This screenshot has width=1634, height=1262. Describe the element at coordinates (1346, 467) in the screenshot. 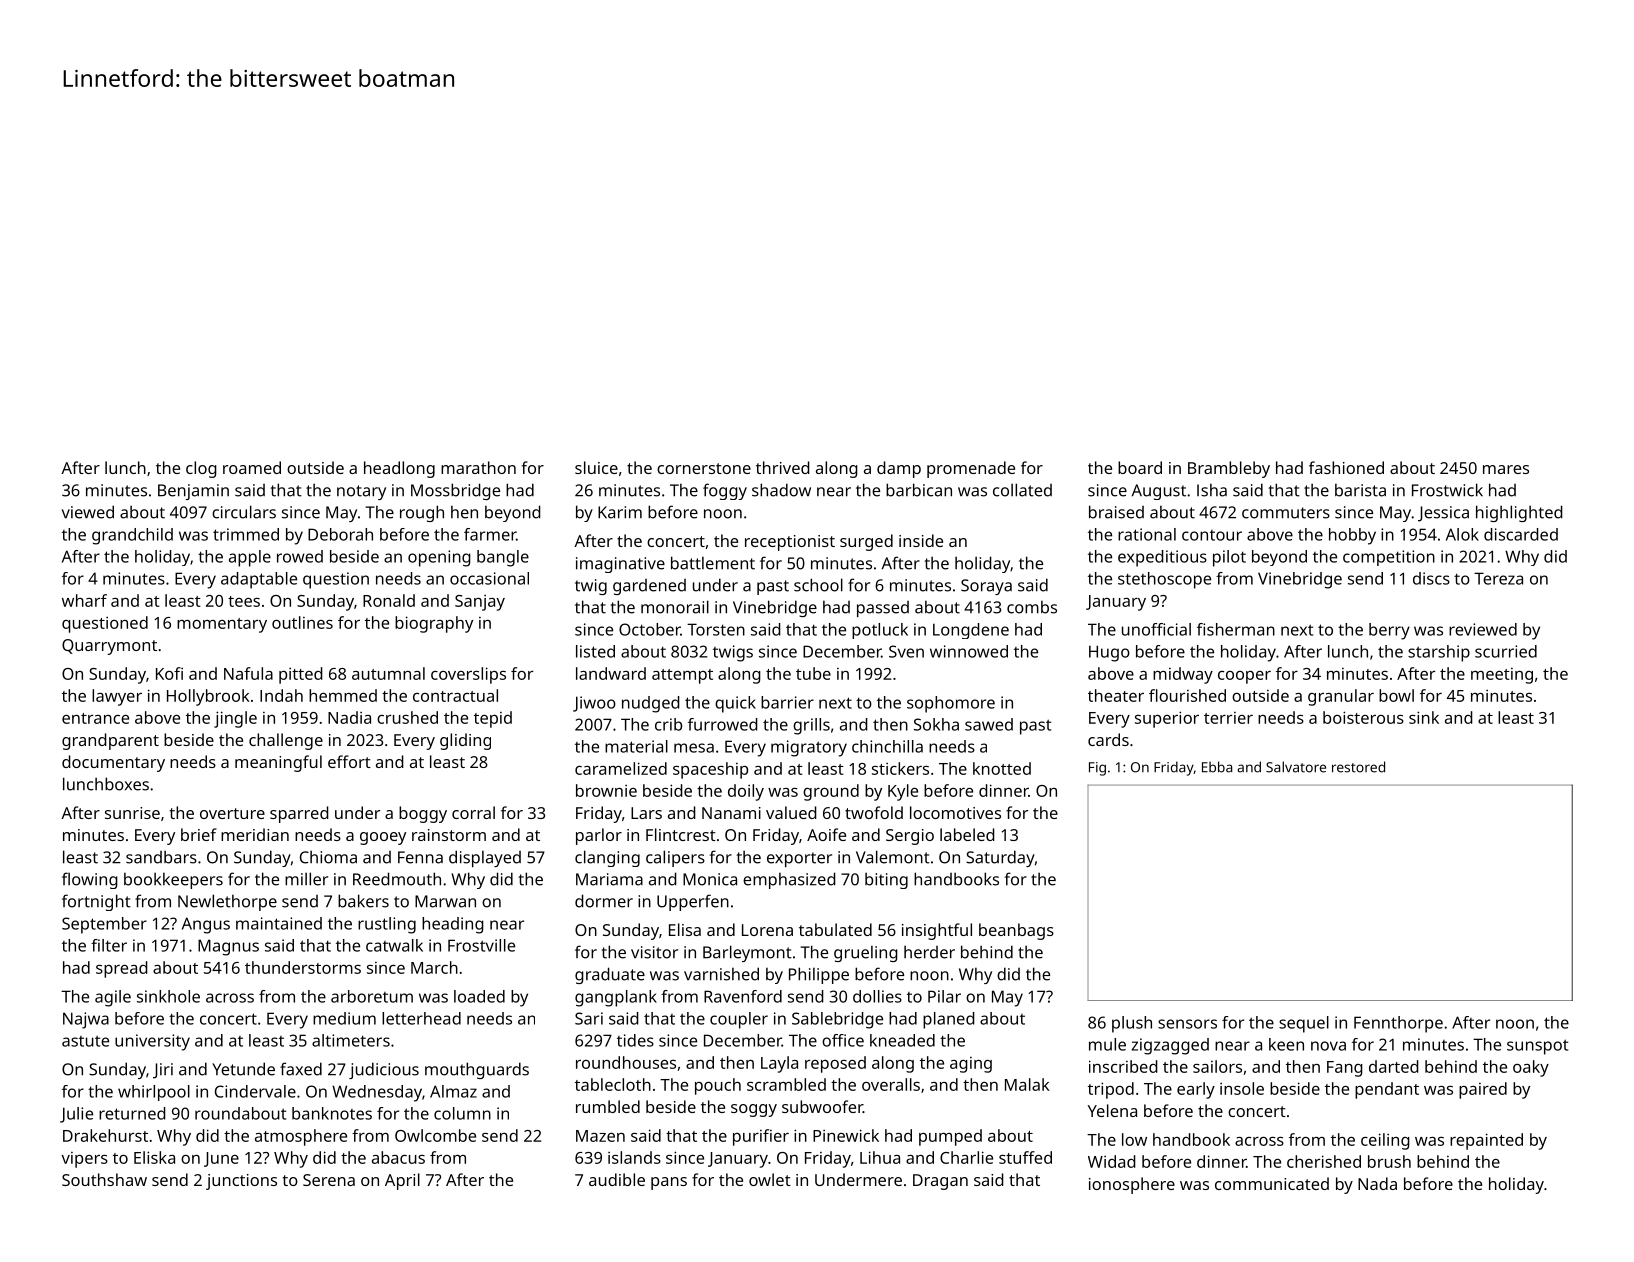

I see `fashioned` at that location.
